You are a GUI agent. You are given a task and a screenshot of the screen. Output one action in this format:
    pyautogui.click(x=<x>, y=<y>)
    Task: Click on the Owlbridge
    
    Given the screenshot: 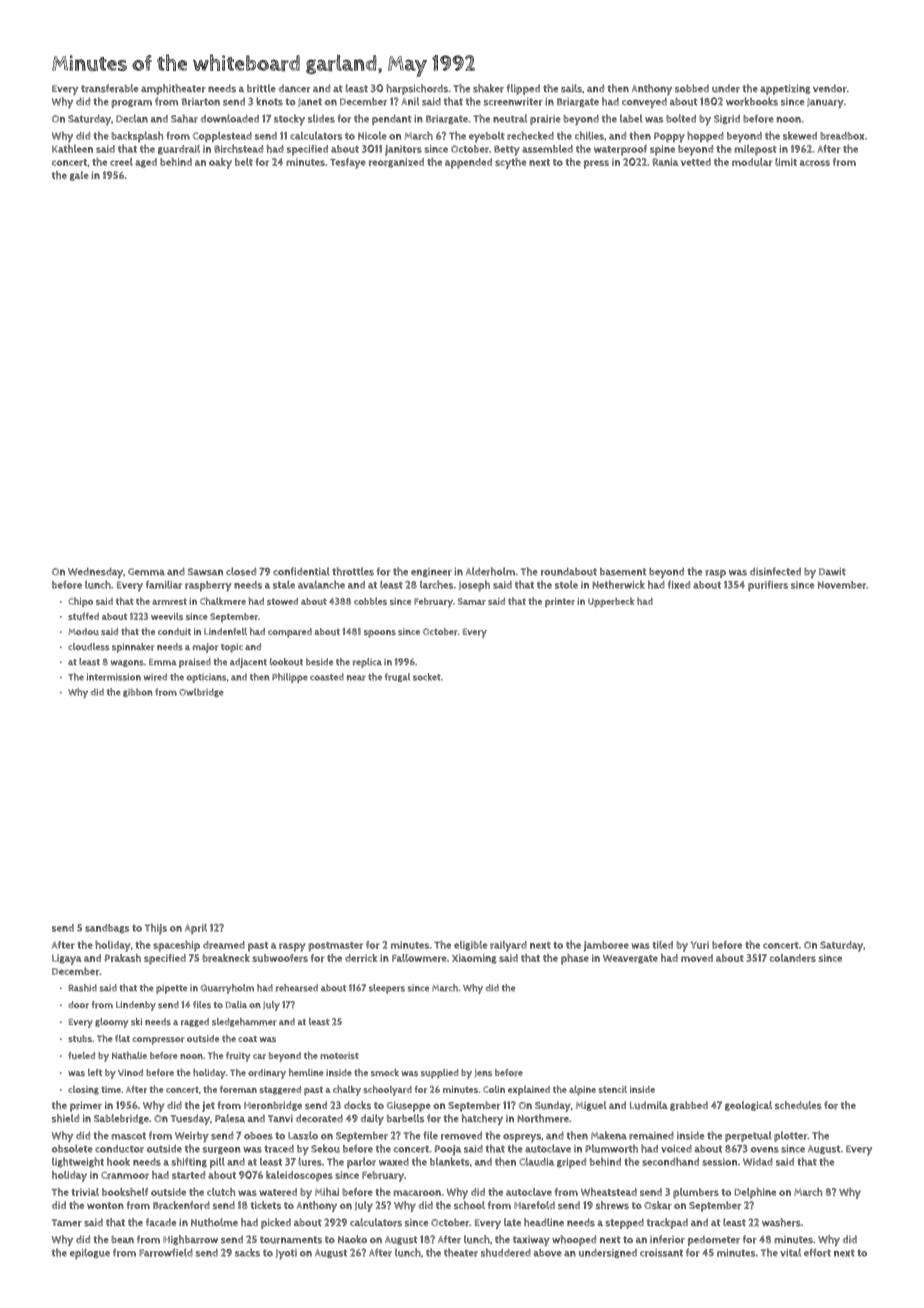 What is the action you would take?
    pyautogui.click(x=201, y=692)
